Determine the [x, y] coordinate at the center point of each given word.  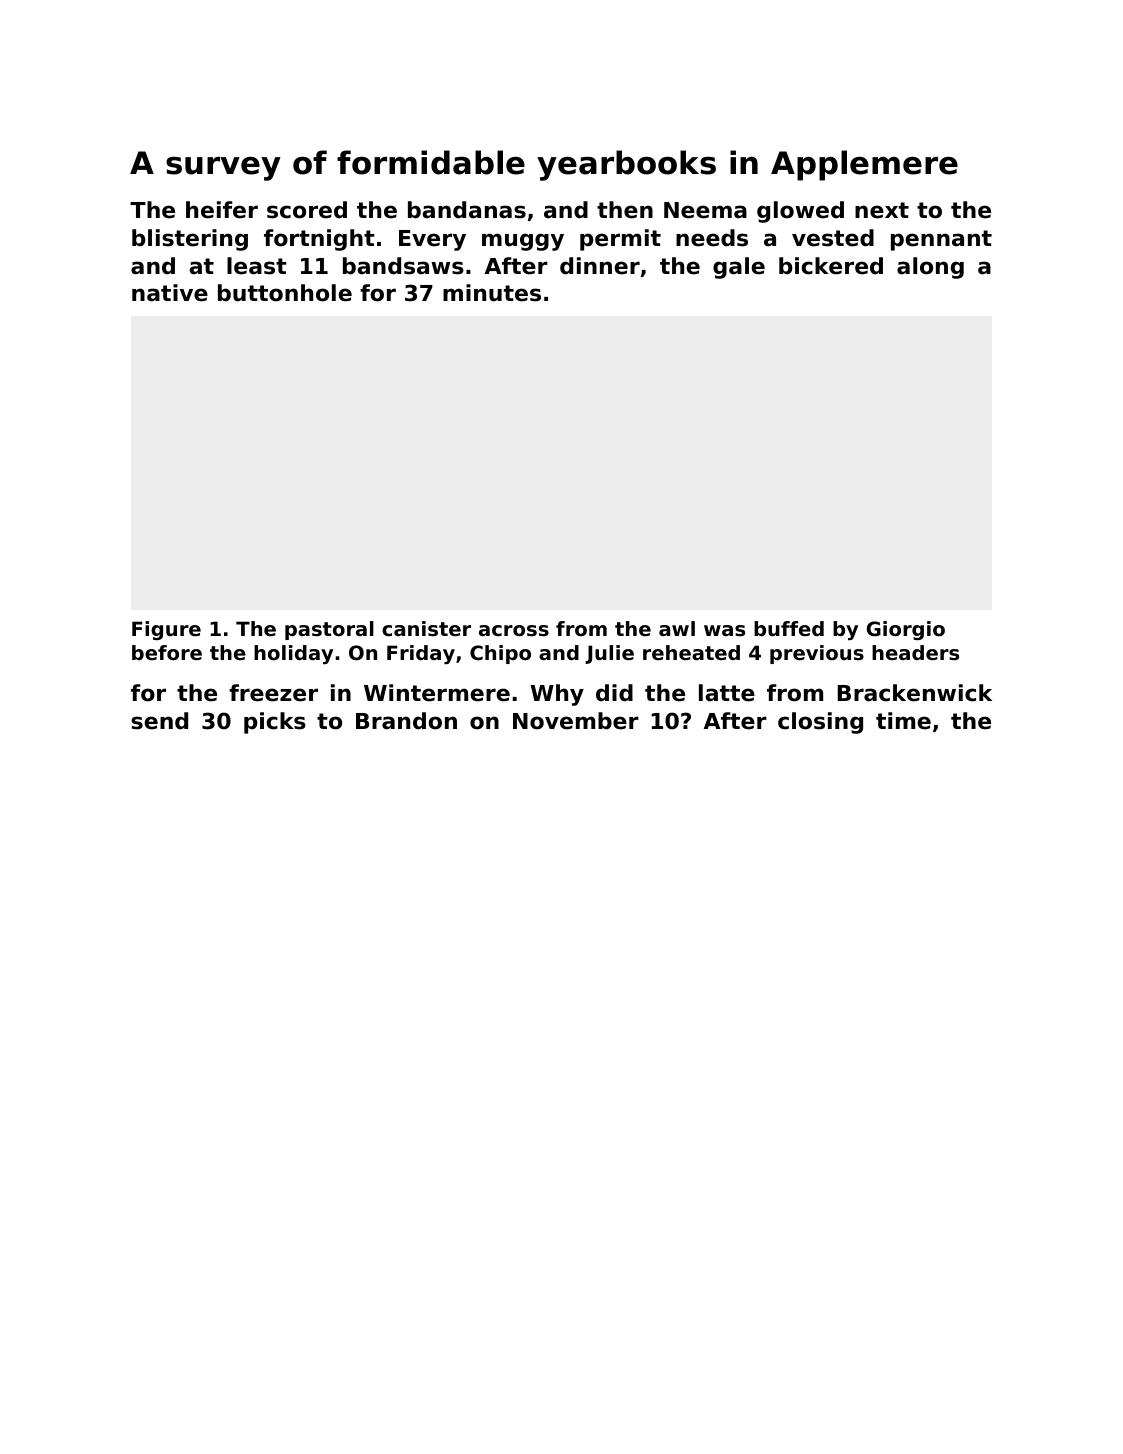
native [170, 293]
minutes [492, 293]
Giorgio [906, 630]
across [514, 631]
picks [275, 723]
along [930, 268]
